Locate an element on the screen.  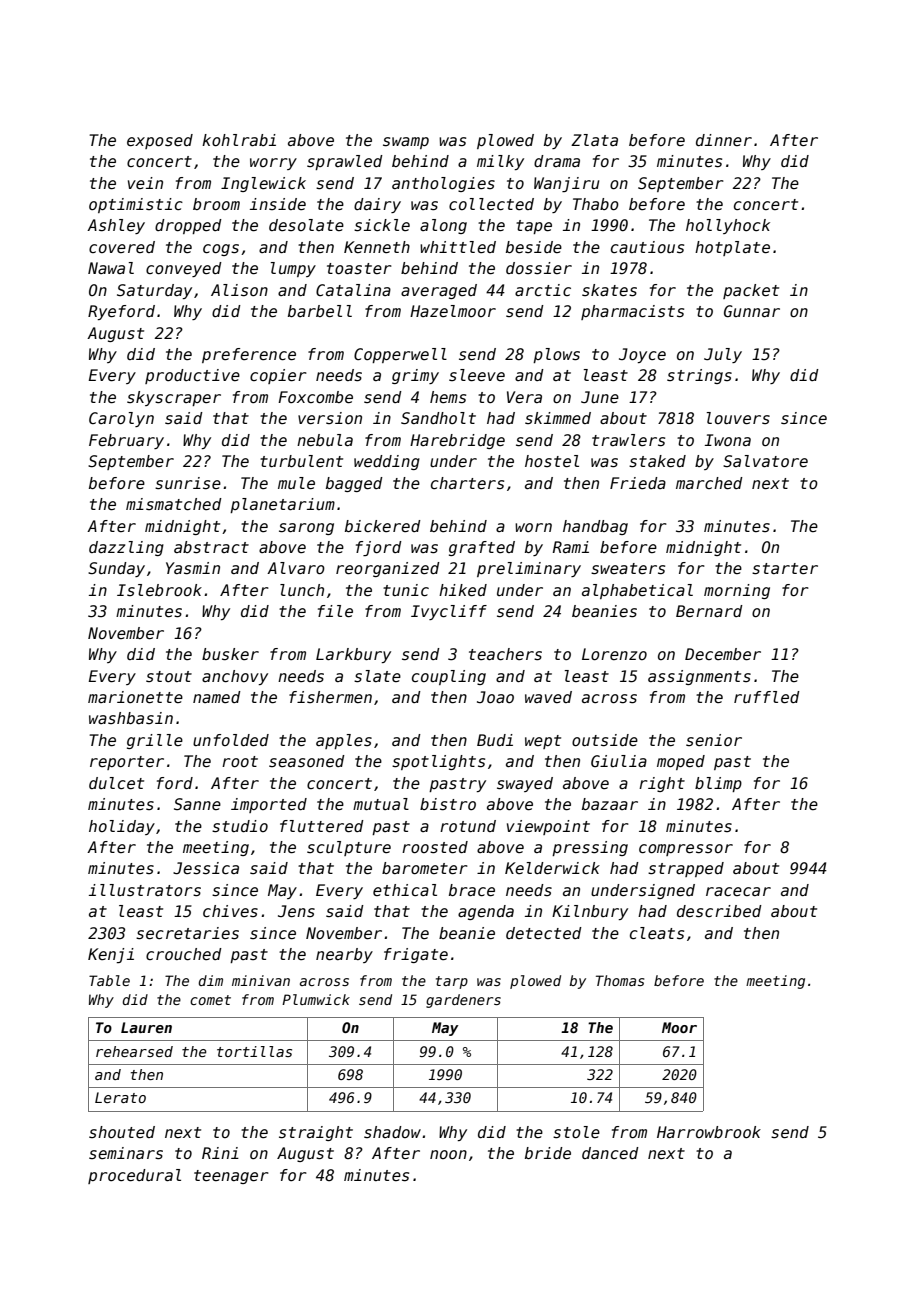
June is located at coordinates (600, 397).
